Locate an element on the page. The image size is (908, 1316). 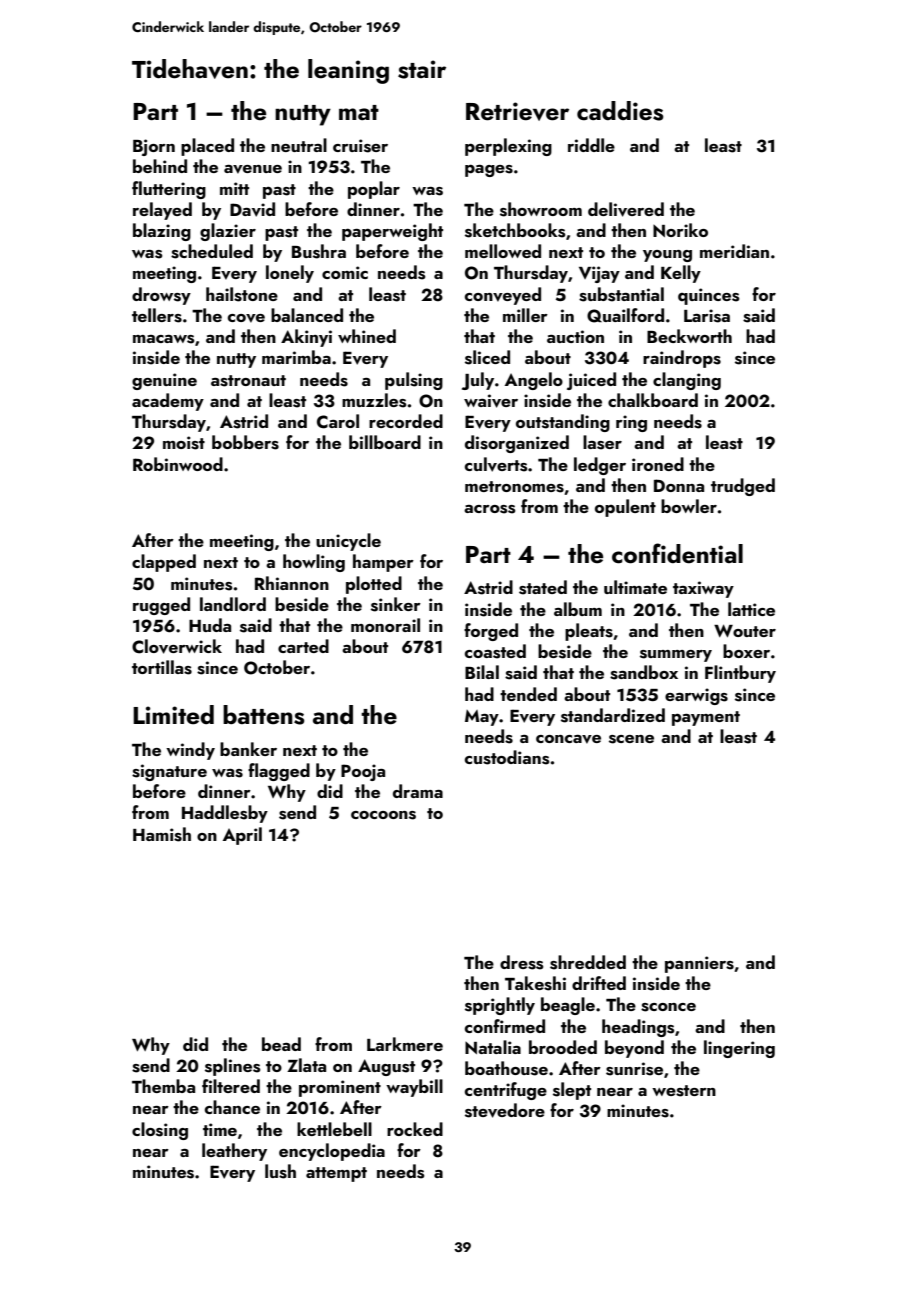
Noriko is located at coordinates (680, 230).
